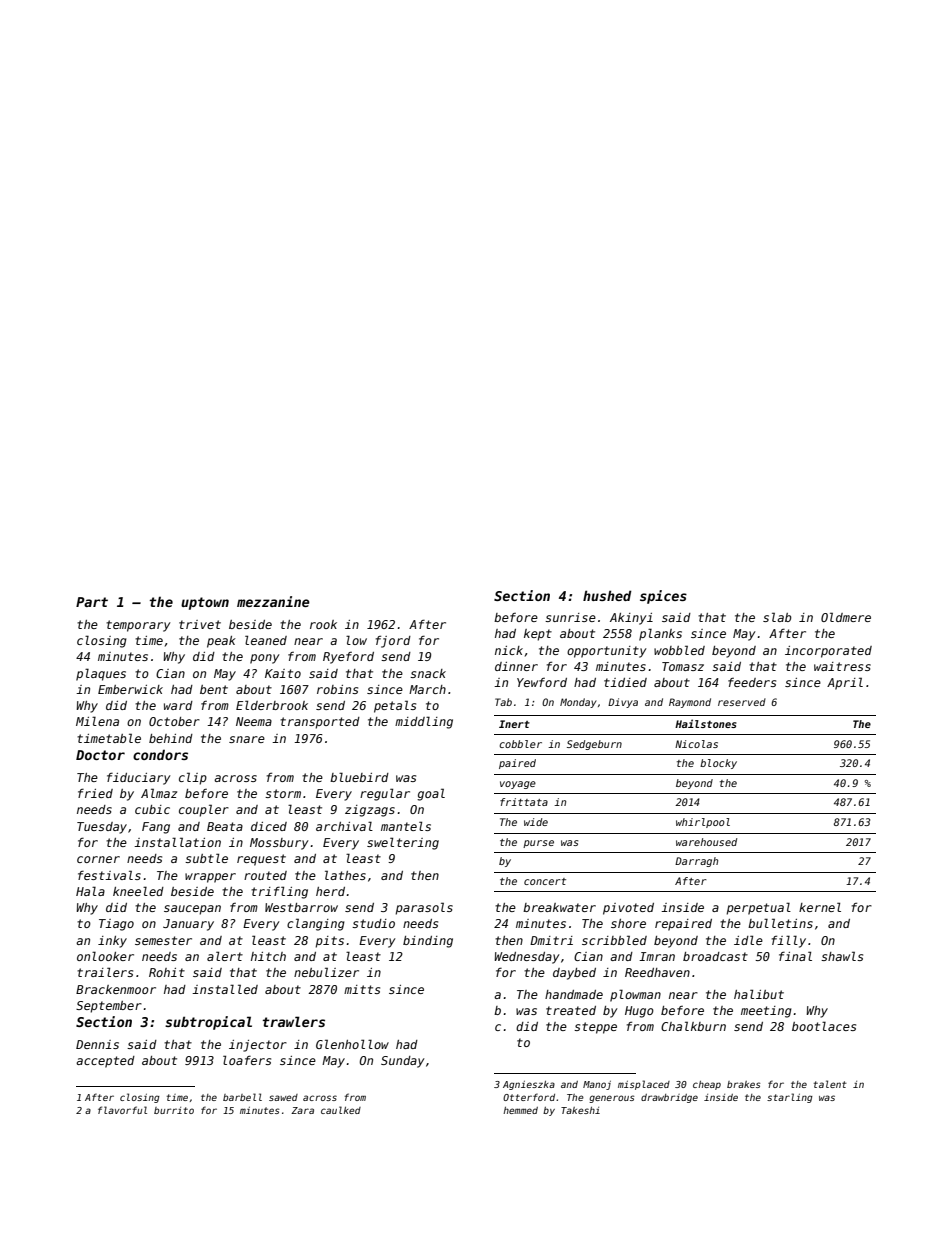 This screenshot has height=1233, width=952. Describe the element at coordinates (138, 626) in the screenshot. I see `temporary` at that location.
